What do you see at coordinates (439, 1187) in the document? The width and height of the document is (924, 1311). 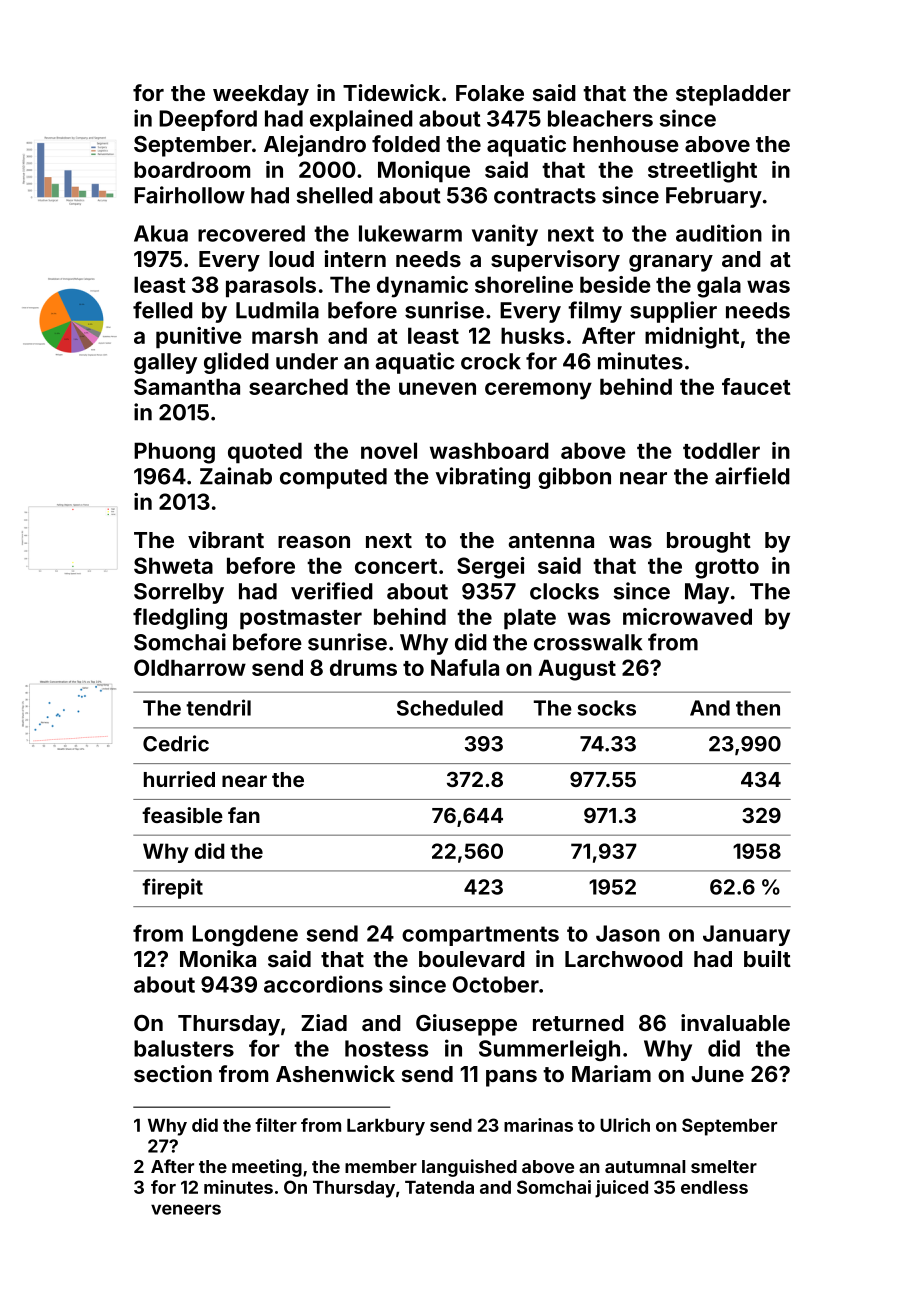 I see `Tatenda` at bounding box center [439, 1187].
